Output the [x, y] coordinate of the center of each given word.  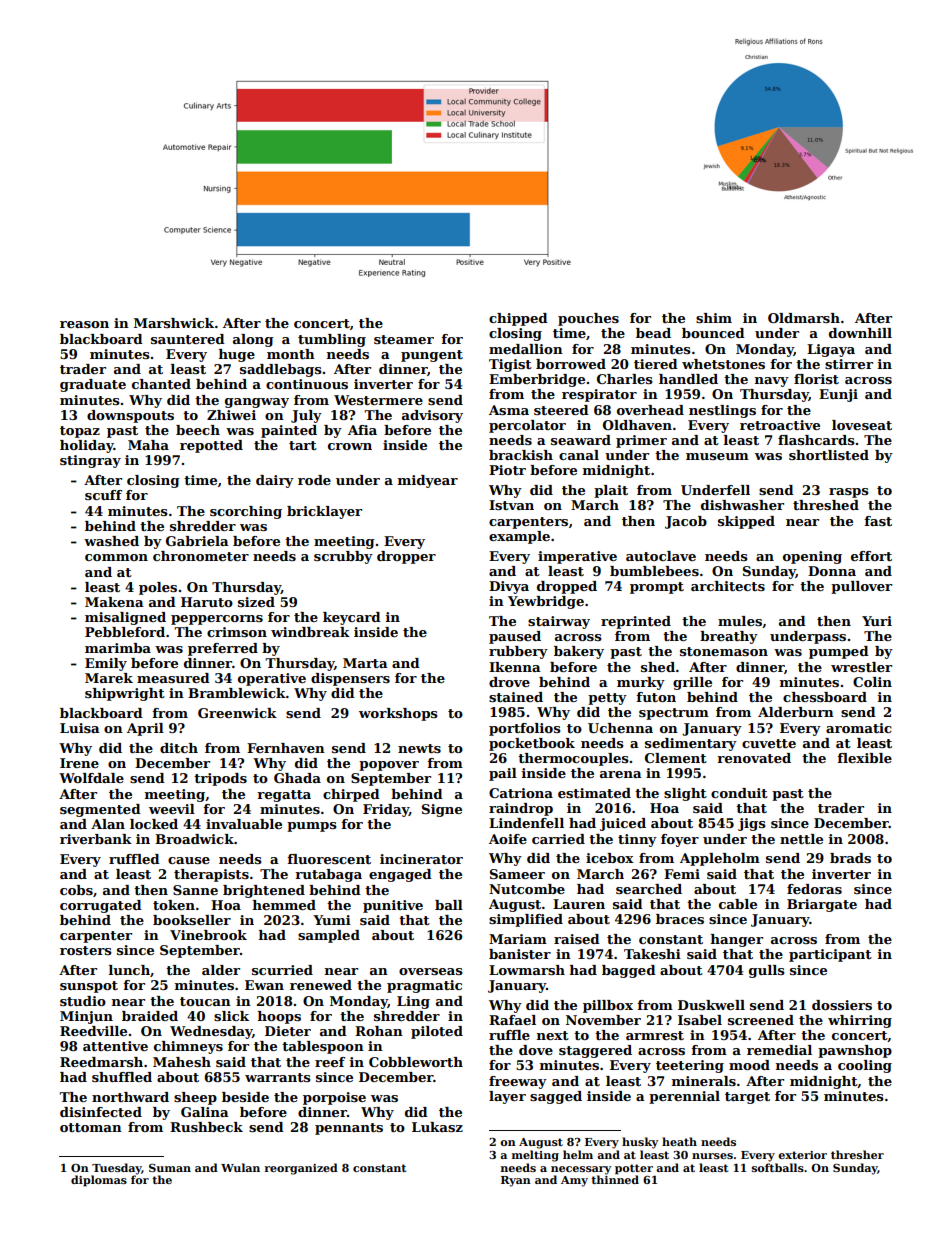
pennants [349, 1129]
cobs [76, 890]
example [519, 537]
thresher [857, 1154]
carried [558, 839]
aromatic [859, 728]
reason [84, 324]
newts [419, 748]
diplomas [99, 1181]
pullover [861, 587]
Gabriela [197, 541]
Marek [109, 678]
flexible [864, 758]
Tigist [510, 365]
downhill [860, 333]
